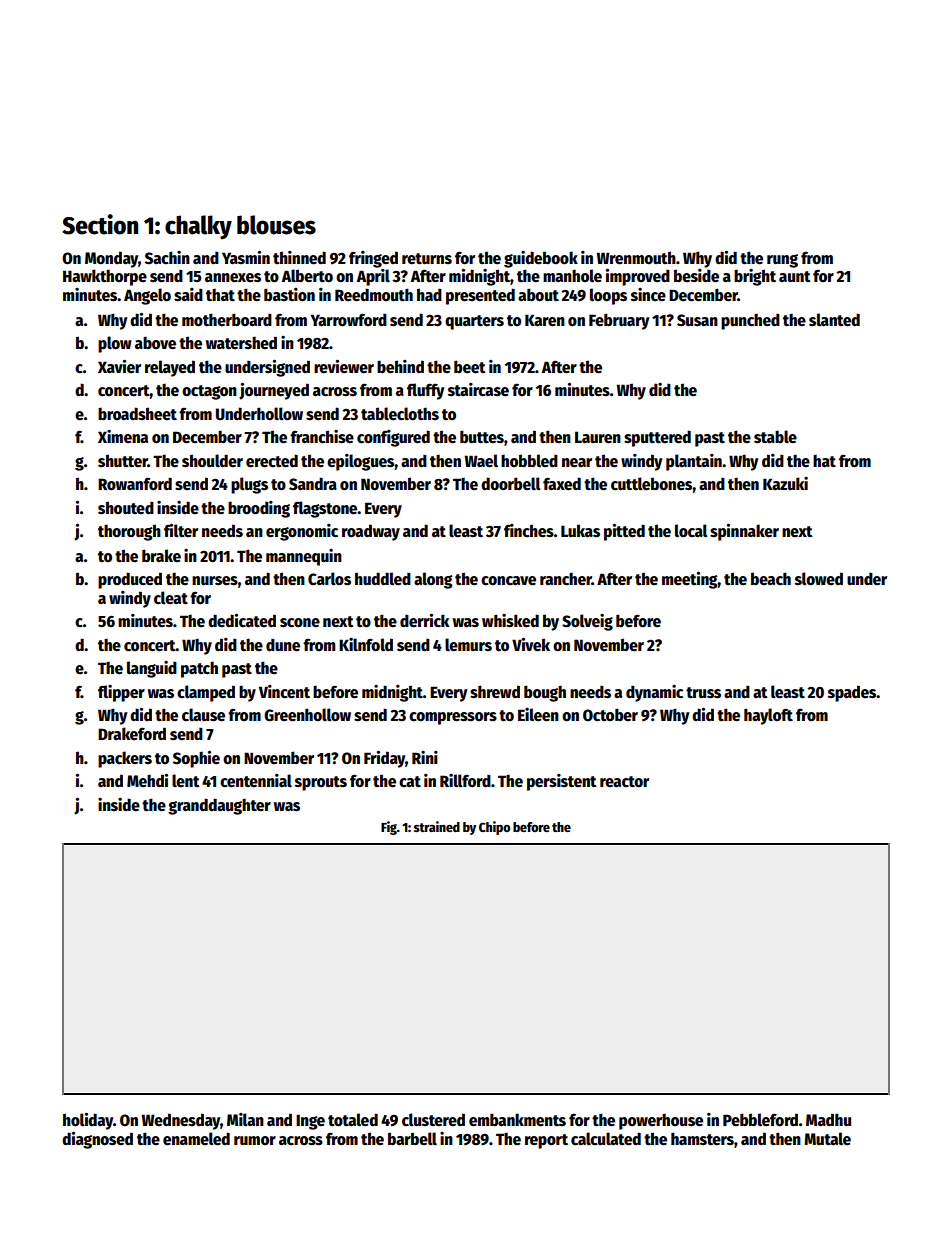 The height and width of the screenshot is (1233, 952). Describe the element at coordinates (545, 320) in the screenshot. I see `Karen` at that location.
